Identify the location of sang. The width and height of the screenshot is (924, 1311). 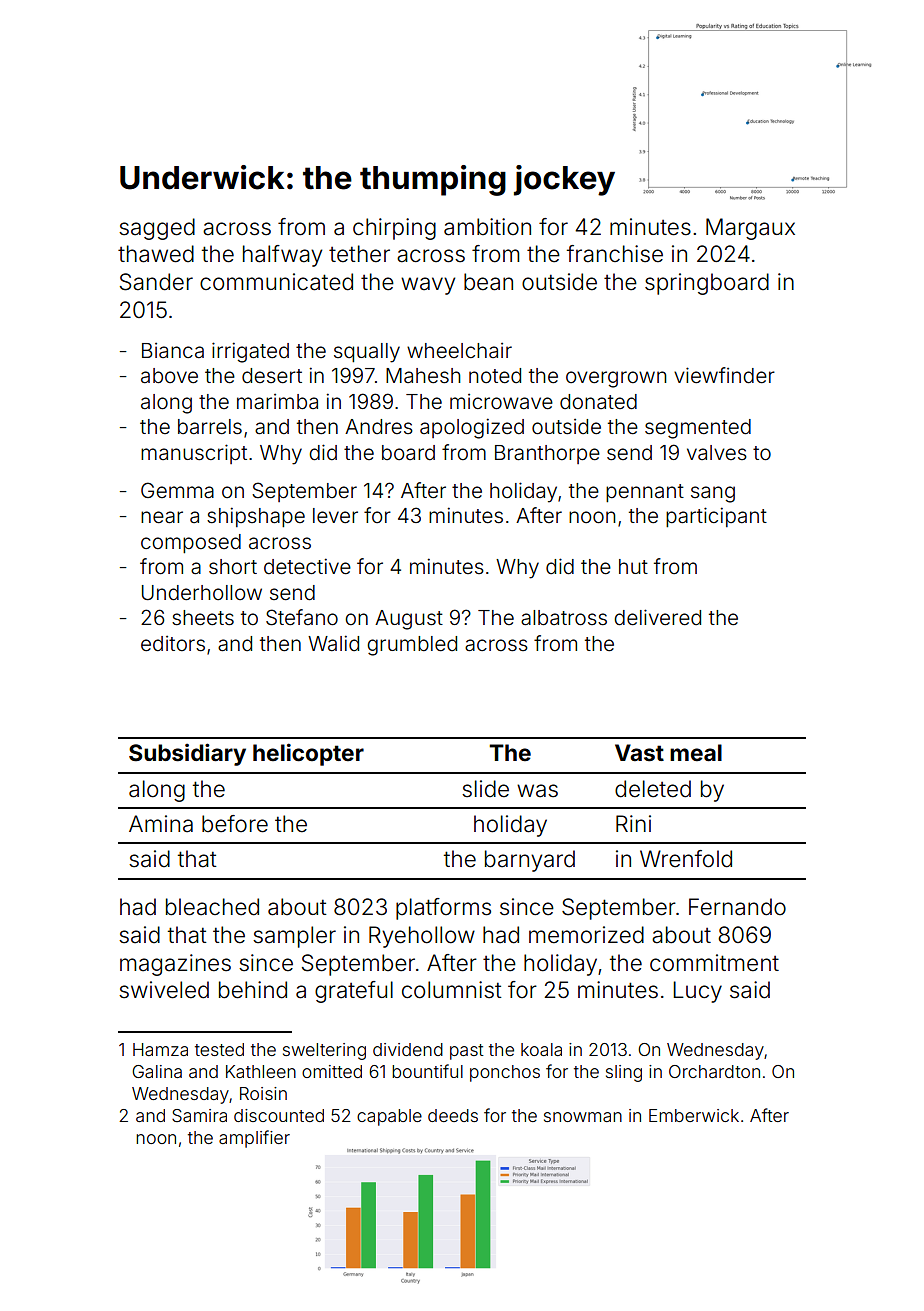
(713, 494).
